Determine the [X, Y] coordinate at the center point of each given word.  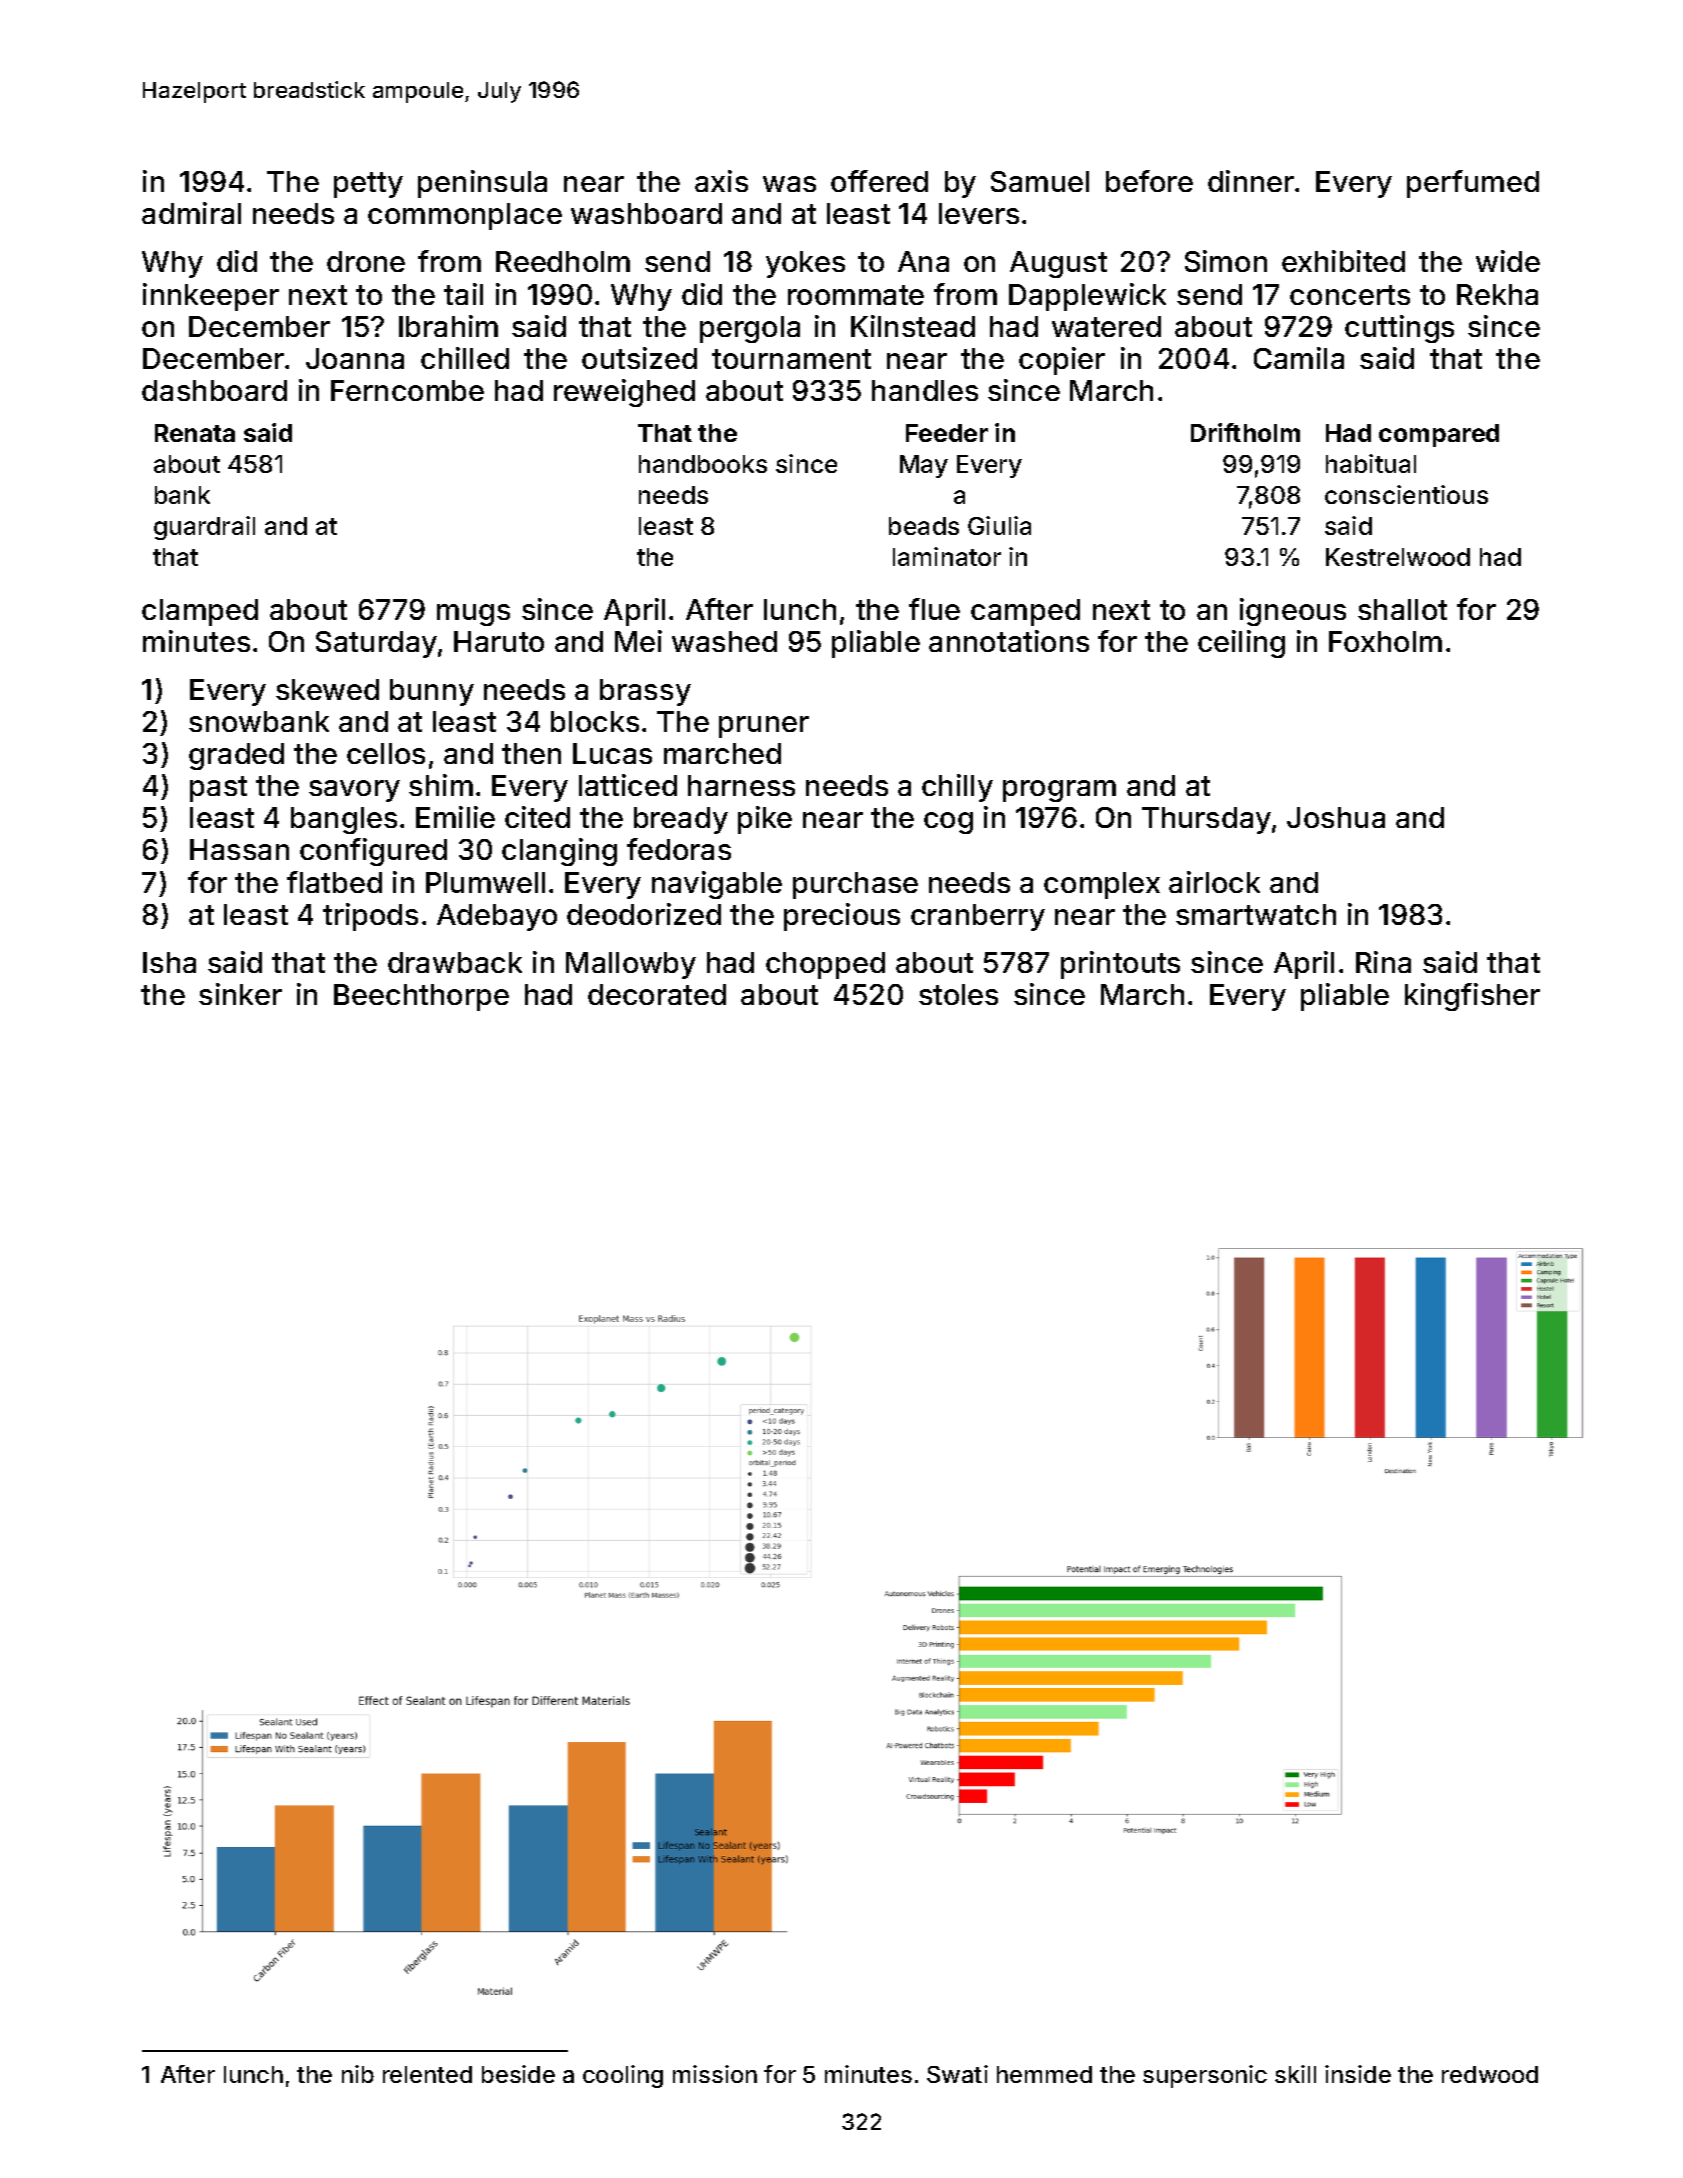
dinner [1251, 181]
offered [879, 181]
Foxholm [1385, 641]
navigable [717, 885]
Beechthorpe [421, 997]
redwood [1490, 2074]
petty [368, 185]
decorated [657, 994]
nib [358, 2074]
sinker [240, 994]
